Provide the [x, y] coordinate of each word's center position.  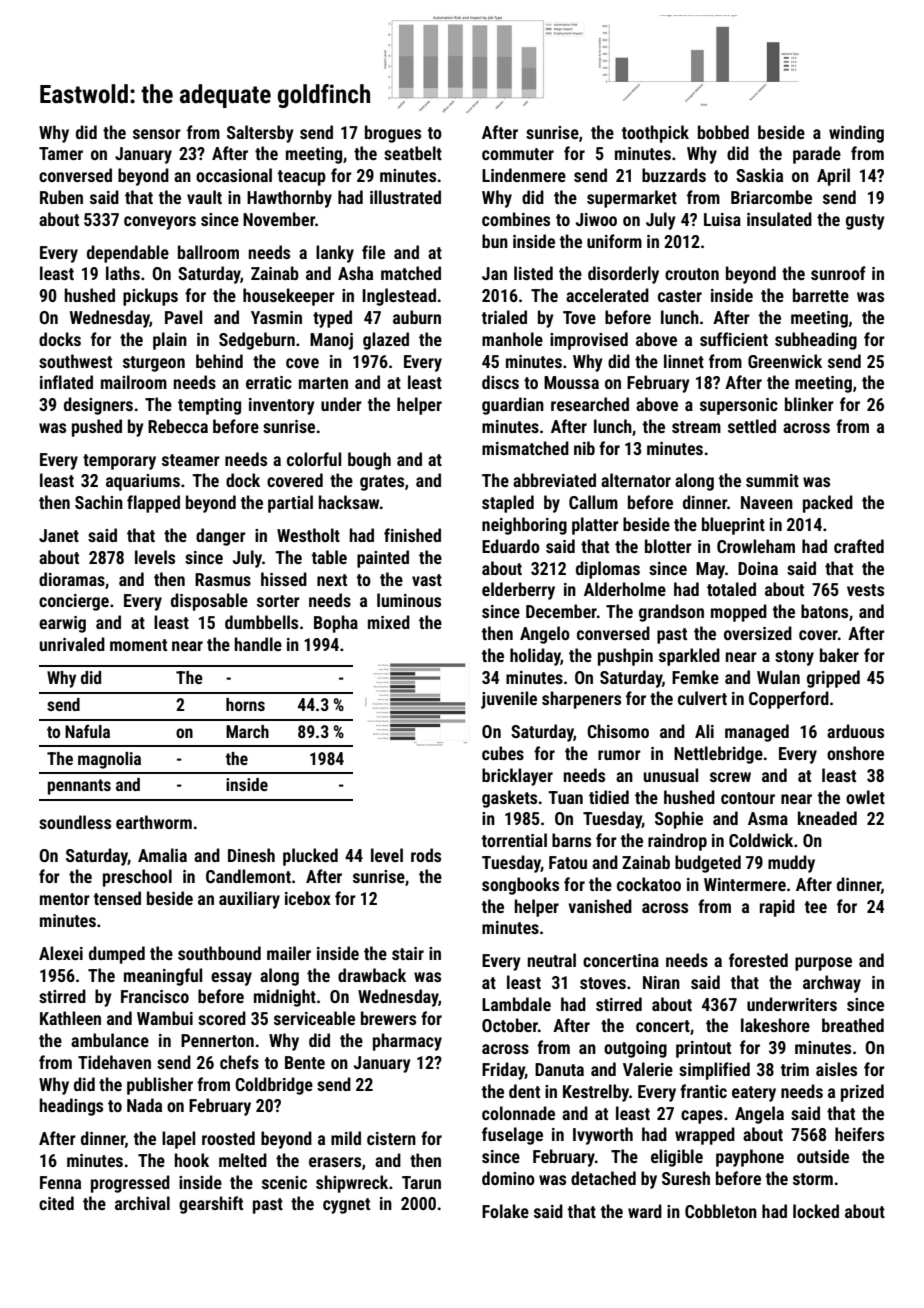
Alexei [61, 953]
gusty [865, 222]
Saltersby [260, 134]
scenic [284, 1182]
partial [290, 504]
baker [839, 655]
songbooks [520, 886]
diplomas [608, 570]
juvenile [509, 700]
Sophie [679, 820]
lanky [335, 254]
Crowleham [756, 546]
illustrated [405, 197]
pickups [150, 297]
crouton [692, 274]
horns [245, 704]
